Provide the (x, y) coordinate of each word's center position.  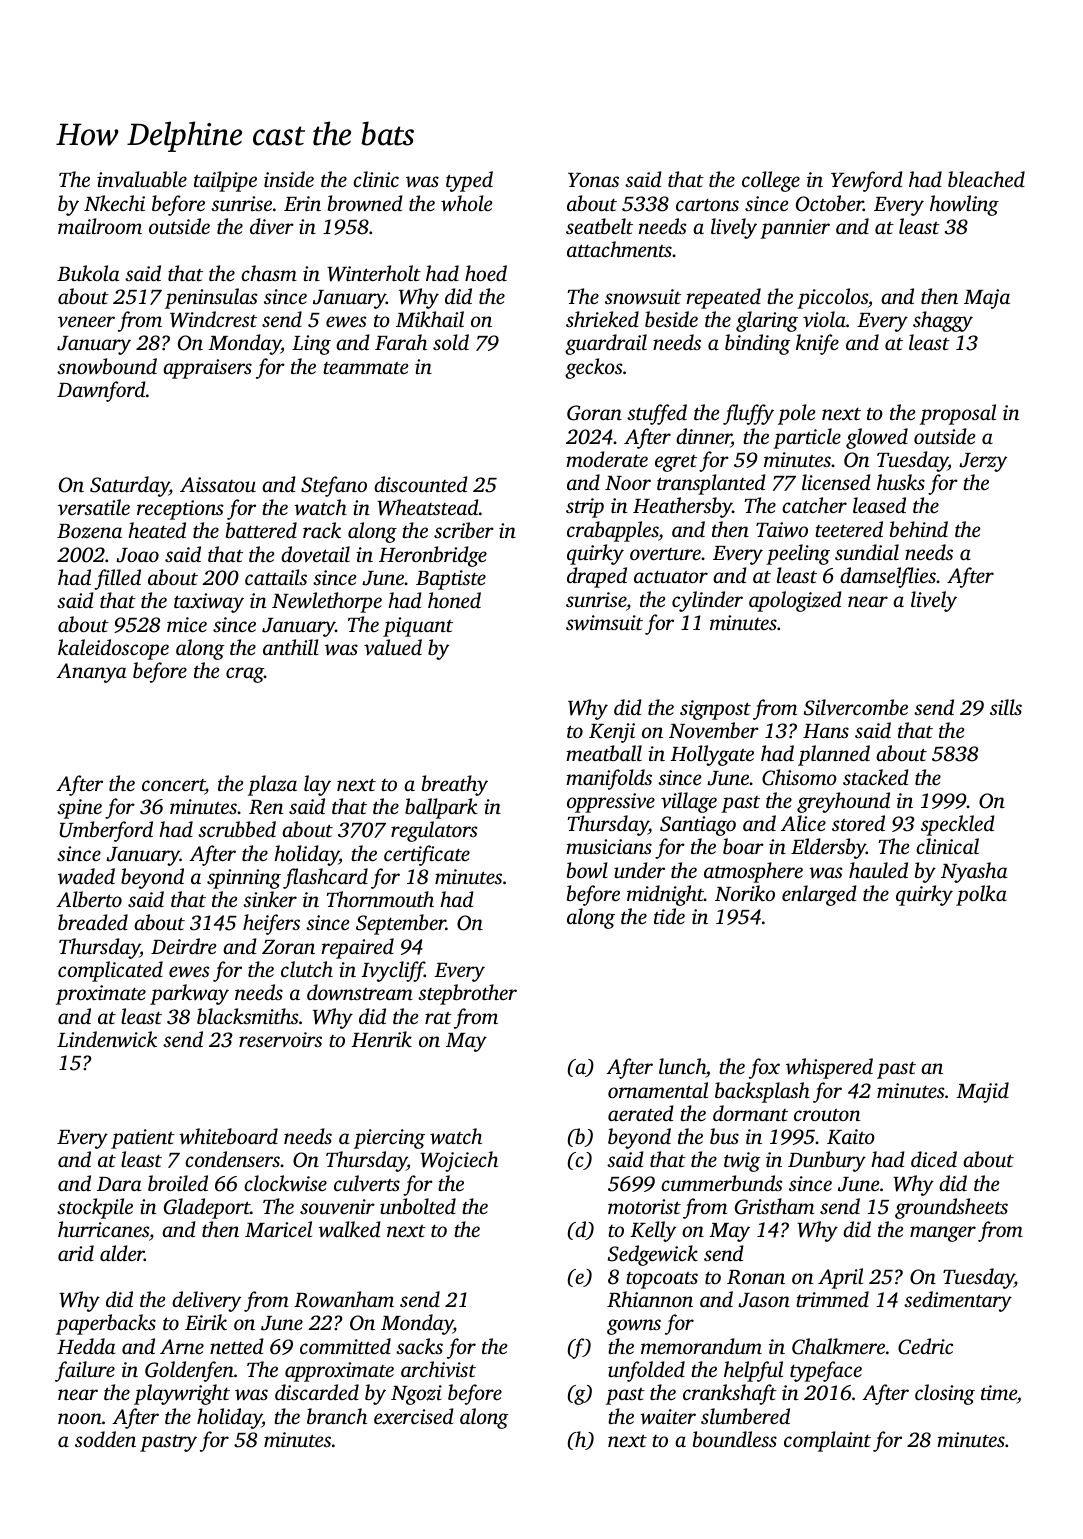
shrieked (602, 319)
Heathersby (682, 507)
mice (187, 624)
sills (1006, 707)
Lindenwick (107, 1039)
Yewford (867, 181)
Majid (982, 1092)
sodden (105, 1439)
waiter (668, 1417)
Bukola (88, 273)
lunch (682, 1066)
